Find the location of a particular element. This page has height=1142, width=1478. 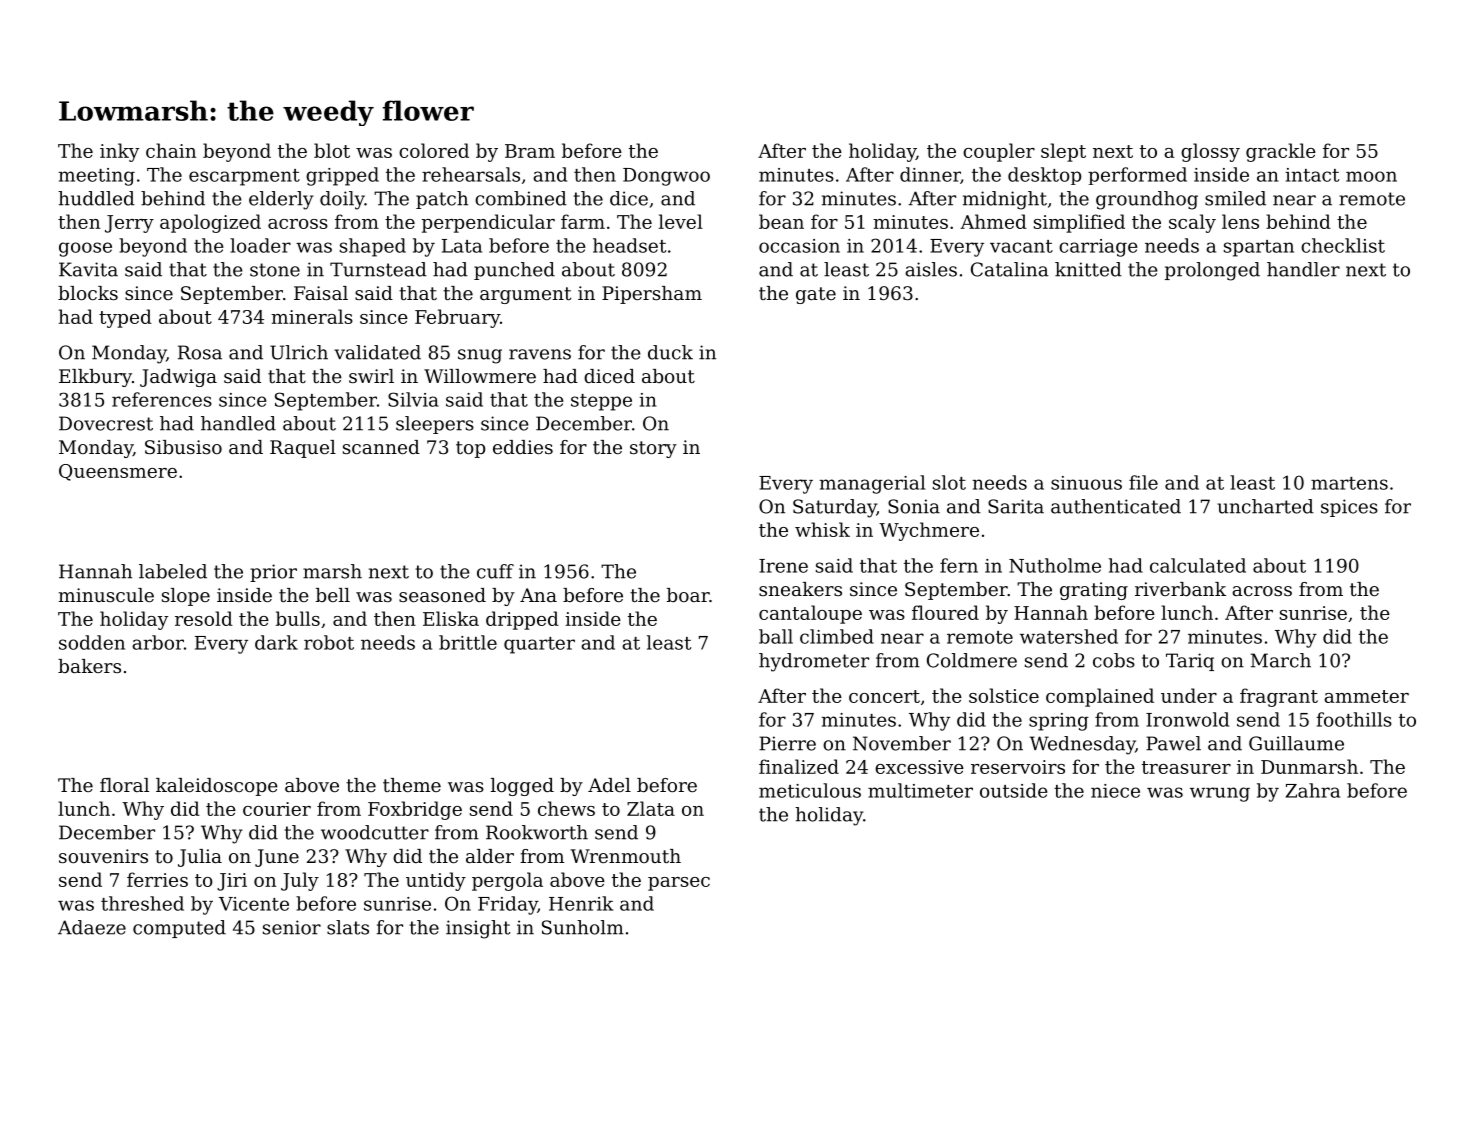

Tariq is located at coordinates (1190, 662).
